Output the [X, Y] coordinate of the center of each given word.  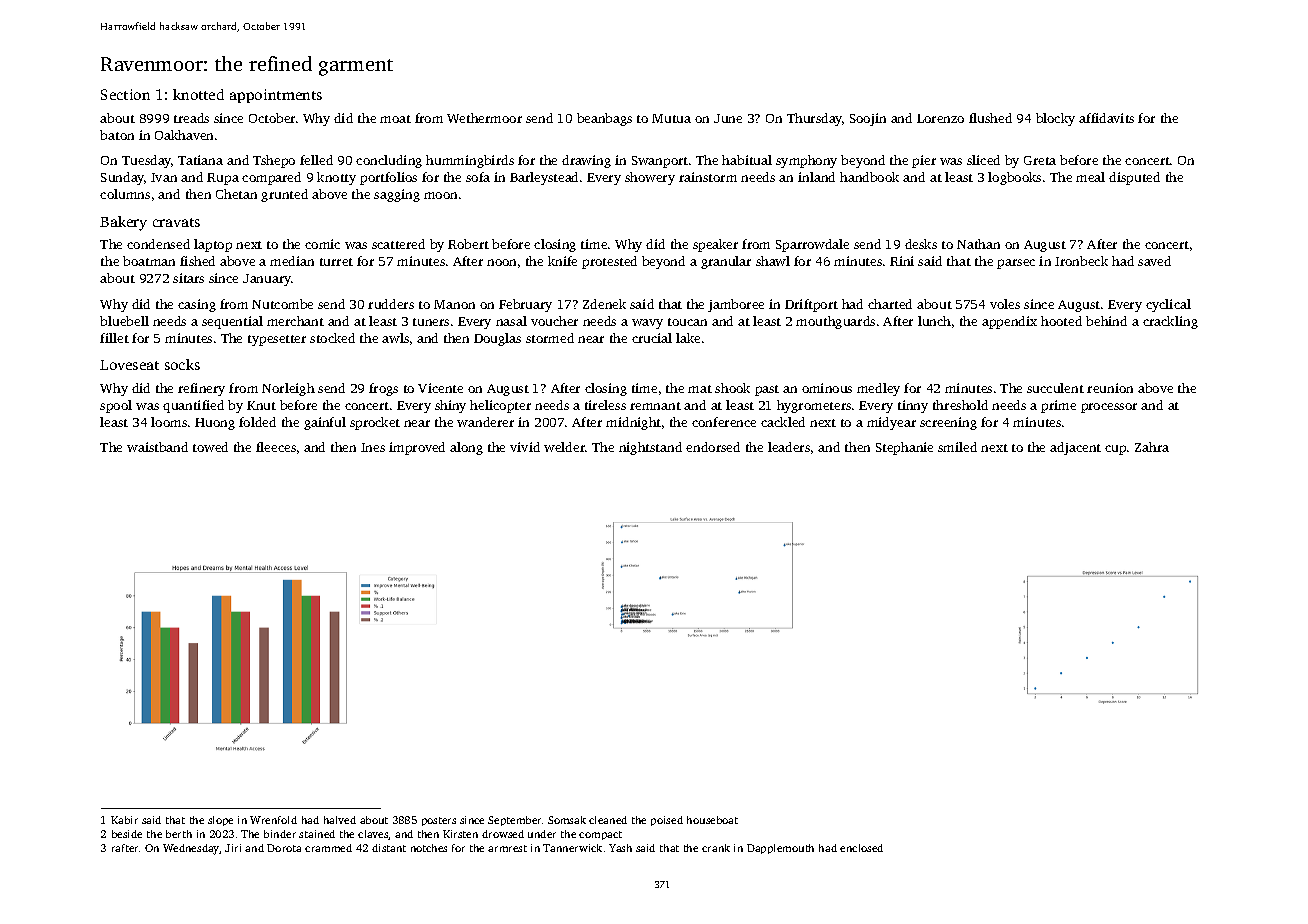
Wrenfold [273, 820]
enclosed [861, 848]
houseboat [712, 820]
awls [395, 338]
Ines [373, 447]
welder [565, 447]
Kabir [124, 820]
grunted [284, 195]
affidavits [1106, 118]
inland [816, 177]
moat [395, 119]
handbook [869, 177]
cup [1115, 450]
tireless [605, 405]
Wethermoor [484, 118]
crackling [1170, 322]
